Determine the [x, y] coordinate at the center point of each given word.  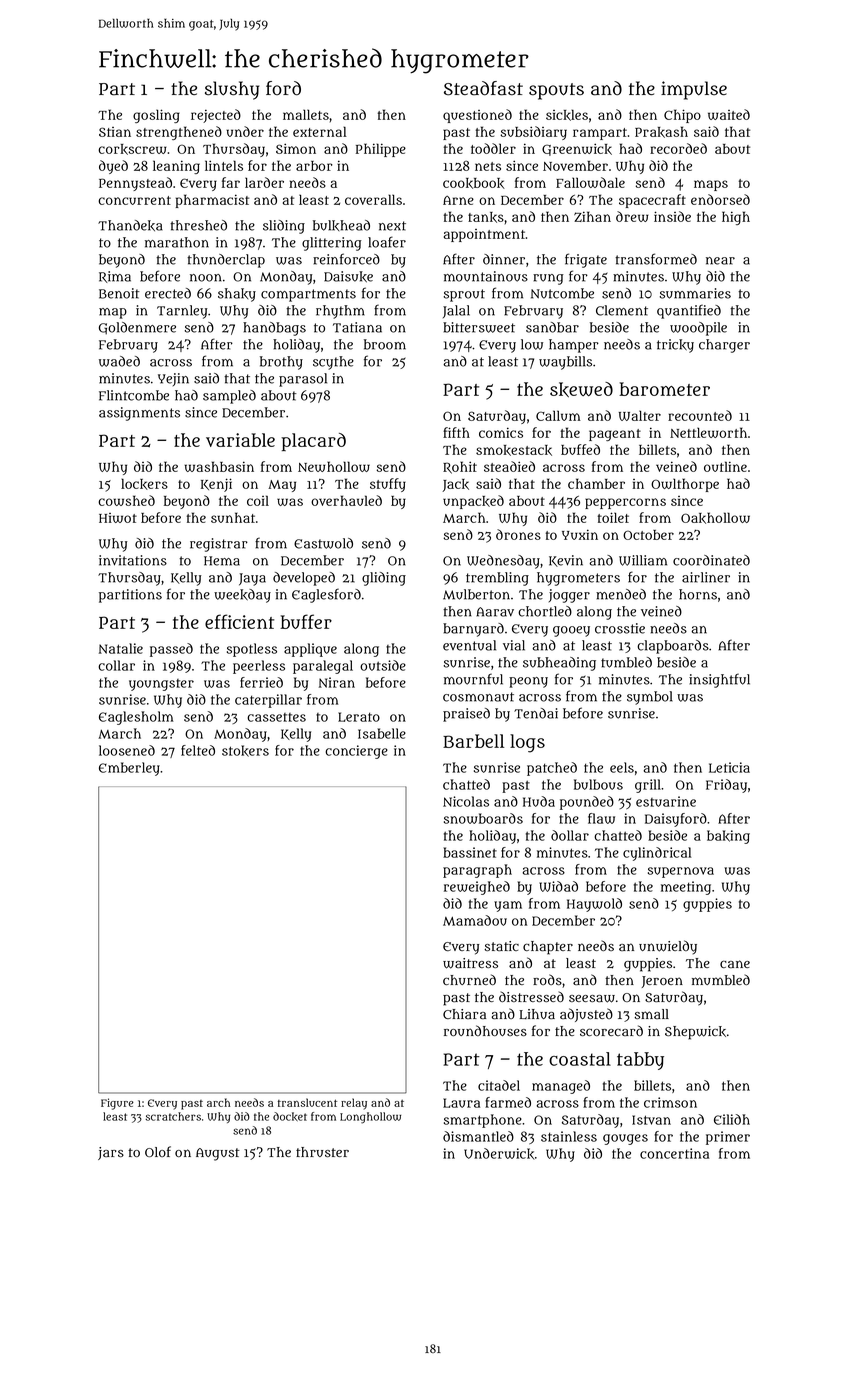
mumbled [721, 980]
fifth [456, 432]
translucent [307, 1102]
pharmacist [212, 201]
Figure [117, 1104]
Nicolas [466, 801]
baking [728, 837]
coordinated [711, 560]
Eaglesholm [136, 718]
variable [240, 440]
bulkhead [341, 225]
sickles [567, 115]
